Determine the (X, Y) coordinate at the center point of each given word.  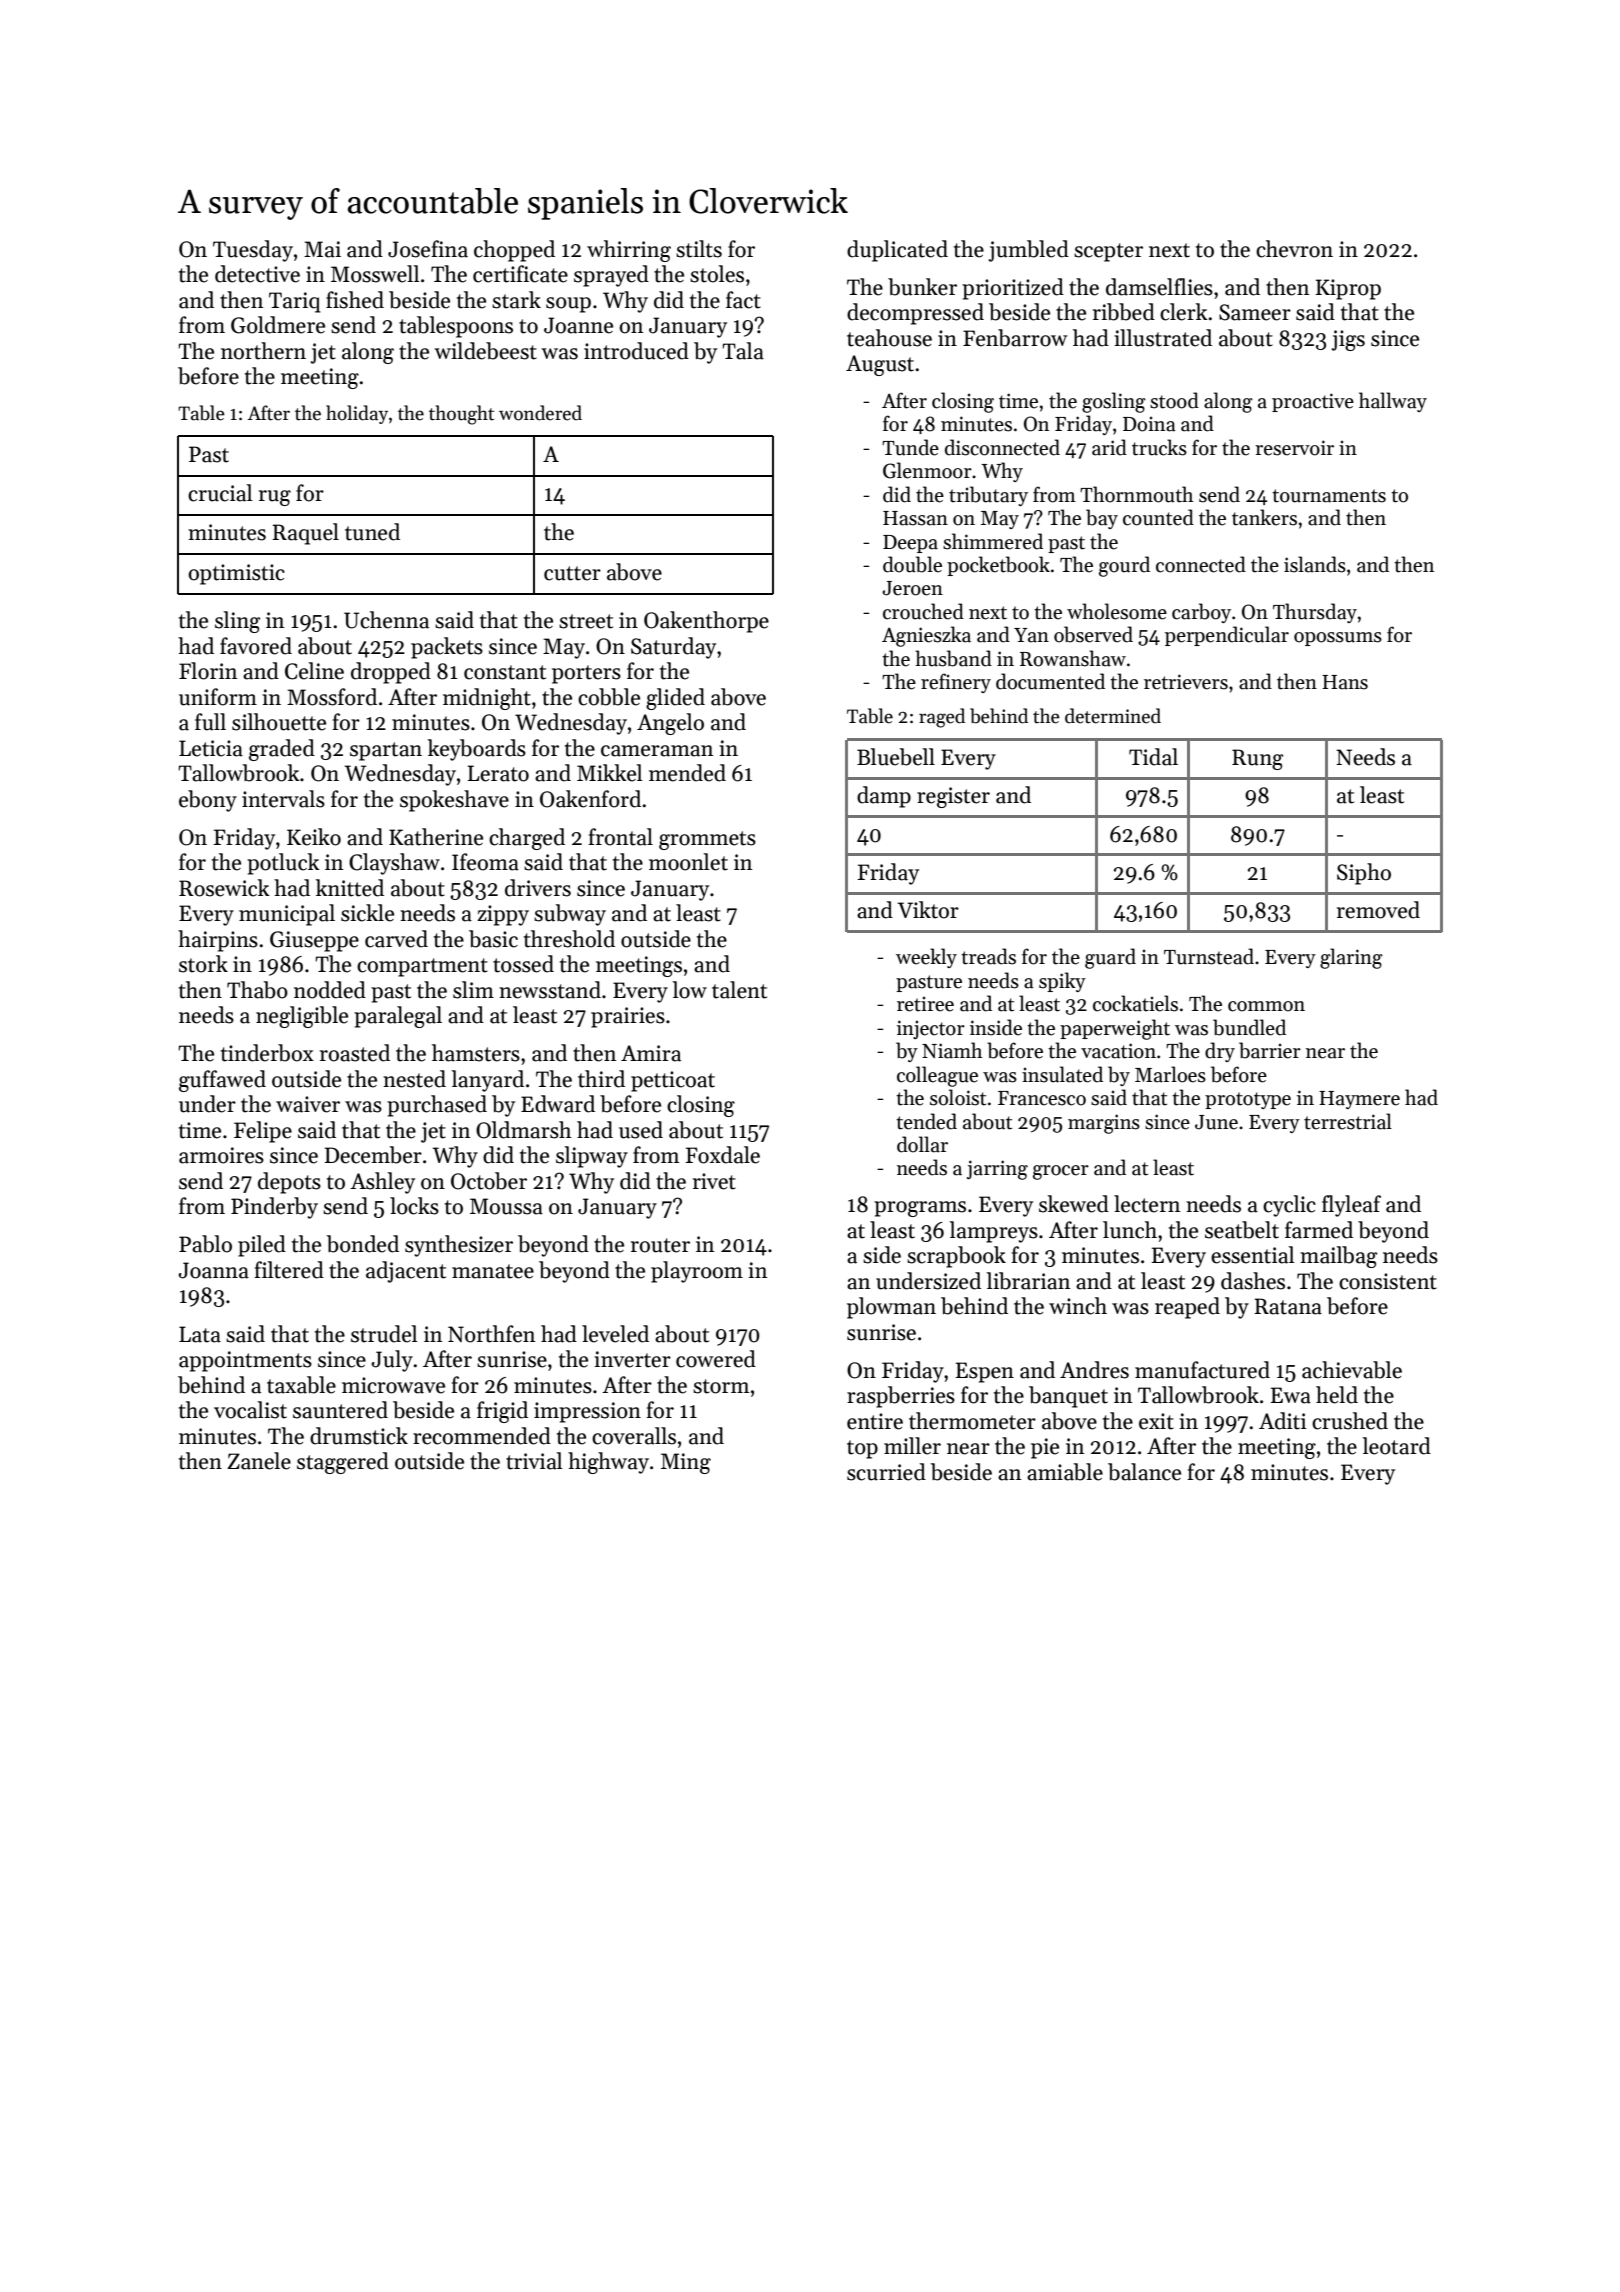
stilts (699, 249)
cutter (572, 573)
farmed (1319, 1230)
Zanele (259, 1461)
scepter (1108, 252)
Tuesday (253, 251)
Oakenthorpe (706, 622)
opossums (1338, 639)
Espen (985, 1372)
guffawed (222, 1081)
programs (920, 1209)
